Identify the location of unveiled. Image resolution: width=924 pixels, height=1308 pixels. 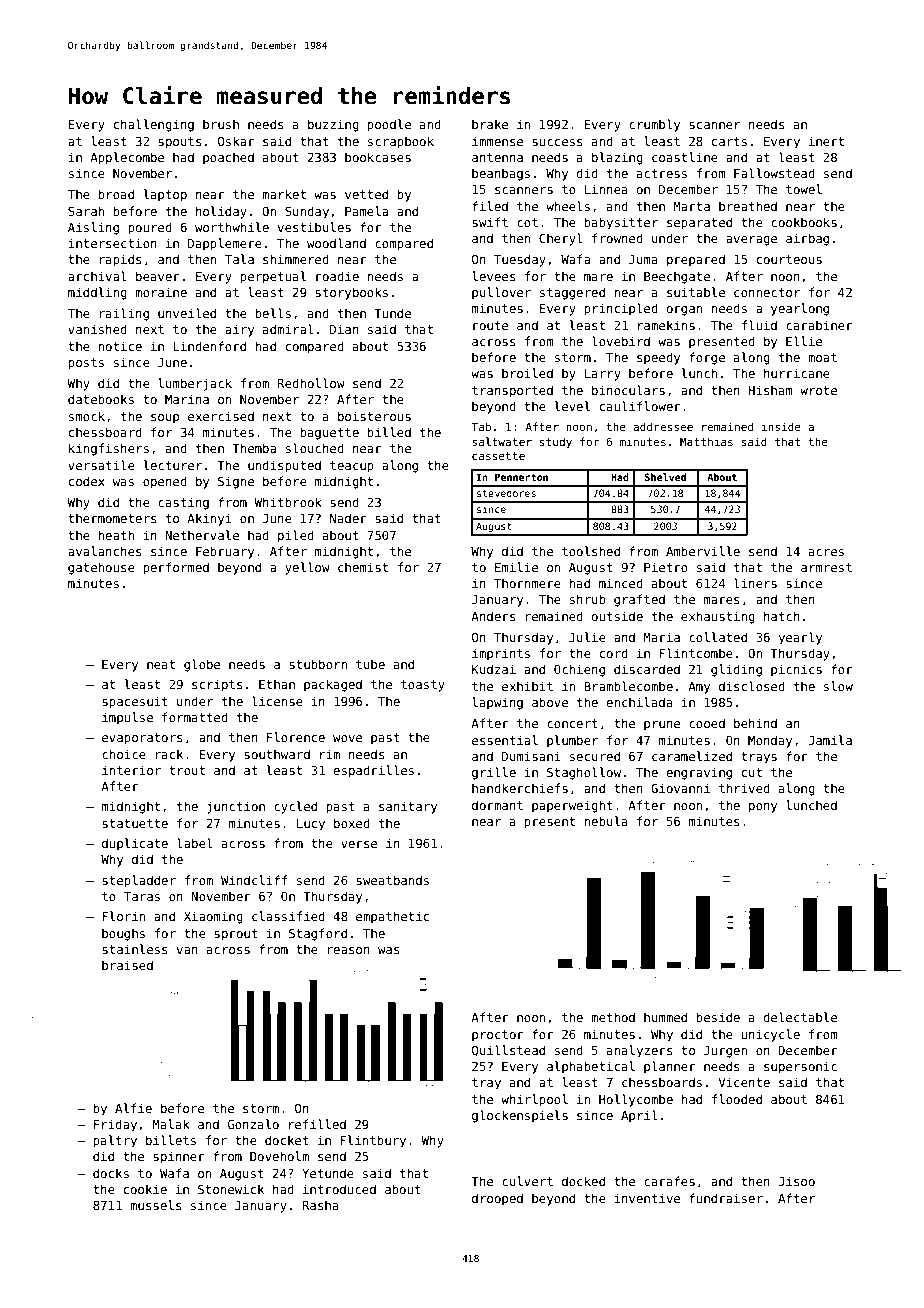
(187, 313).
